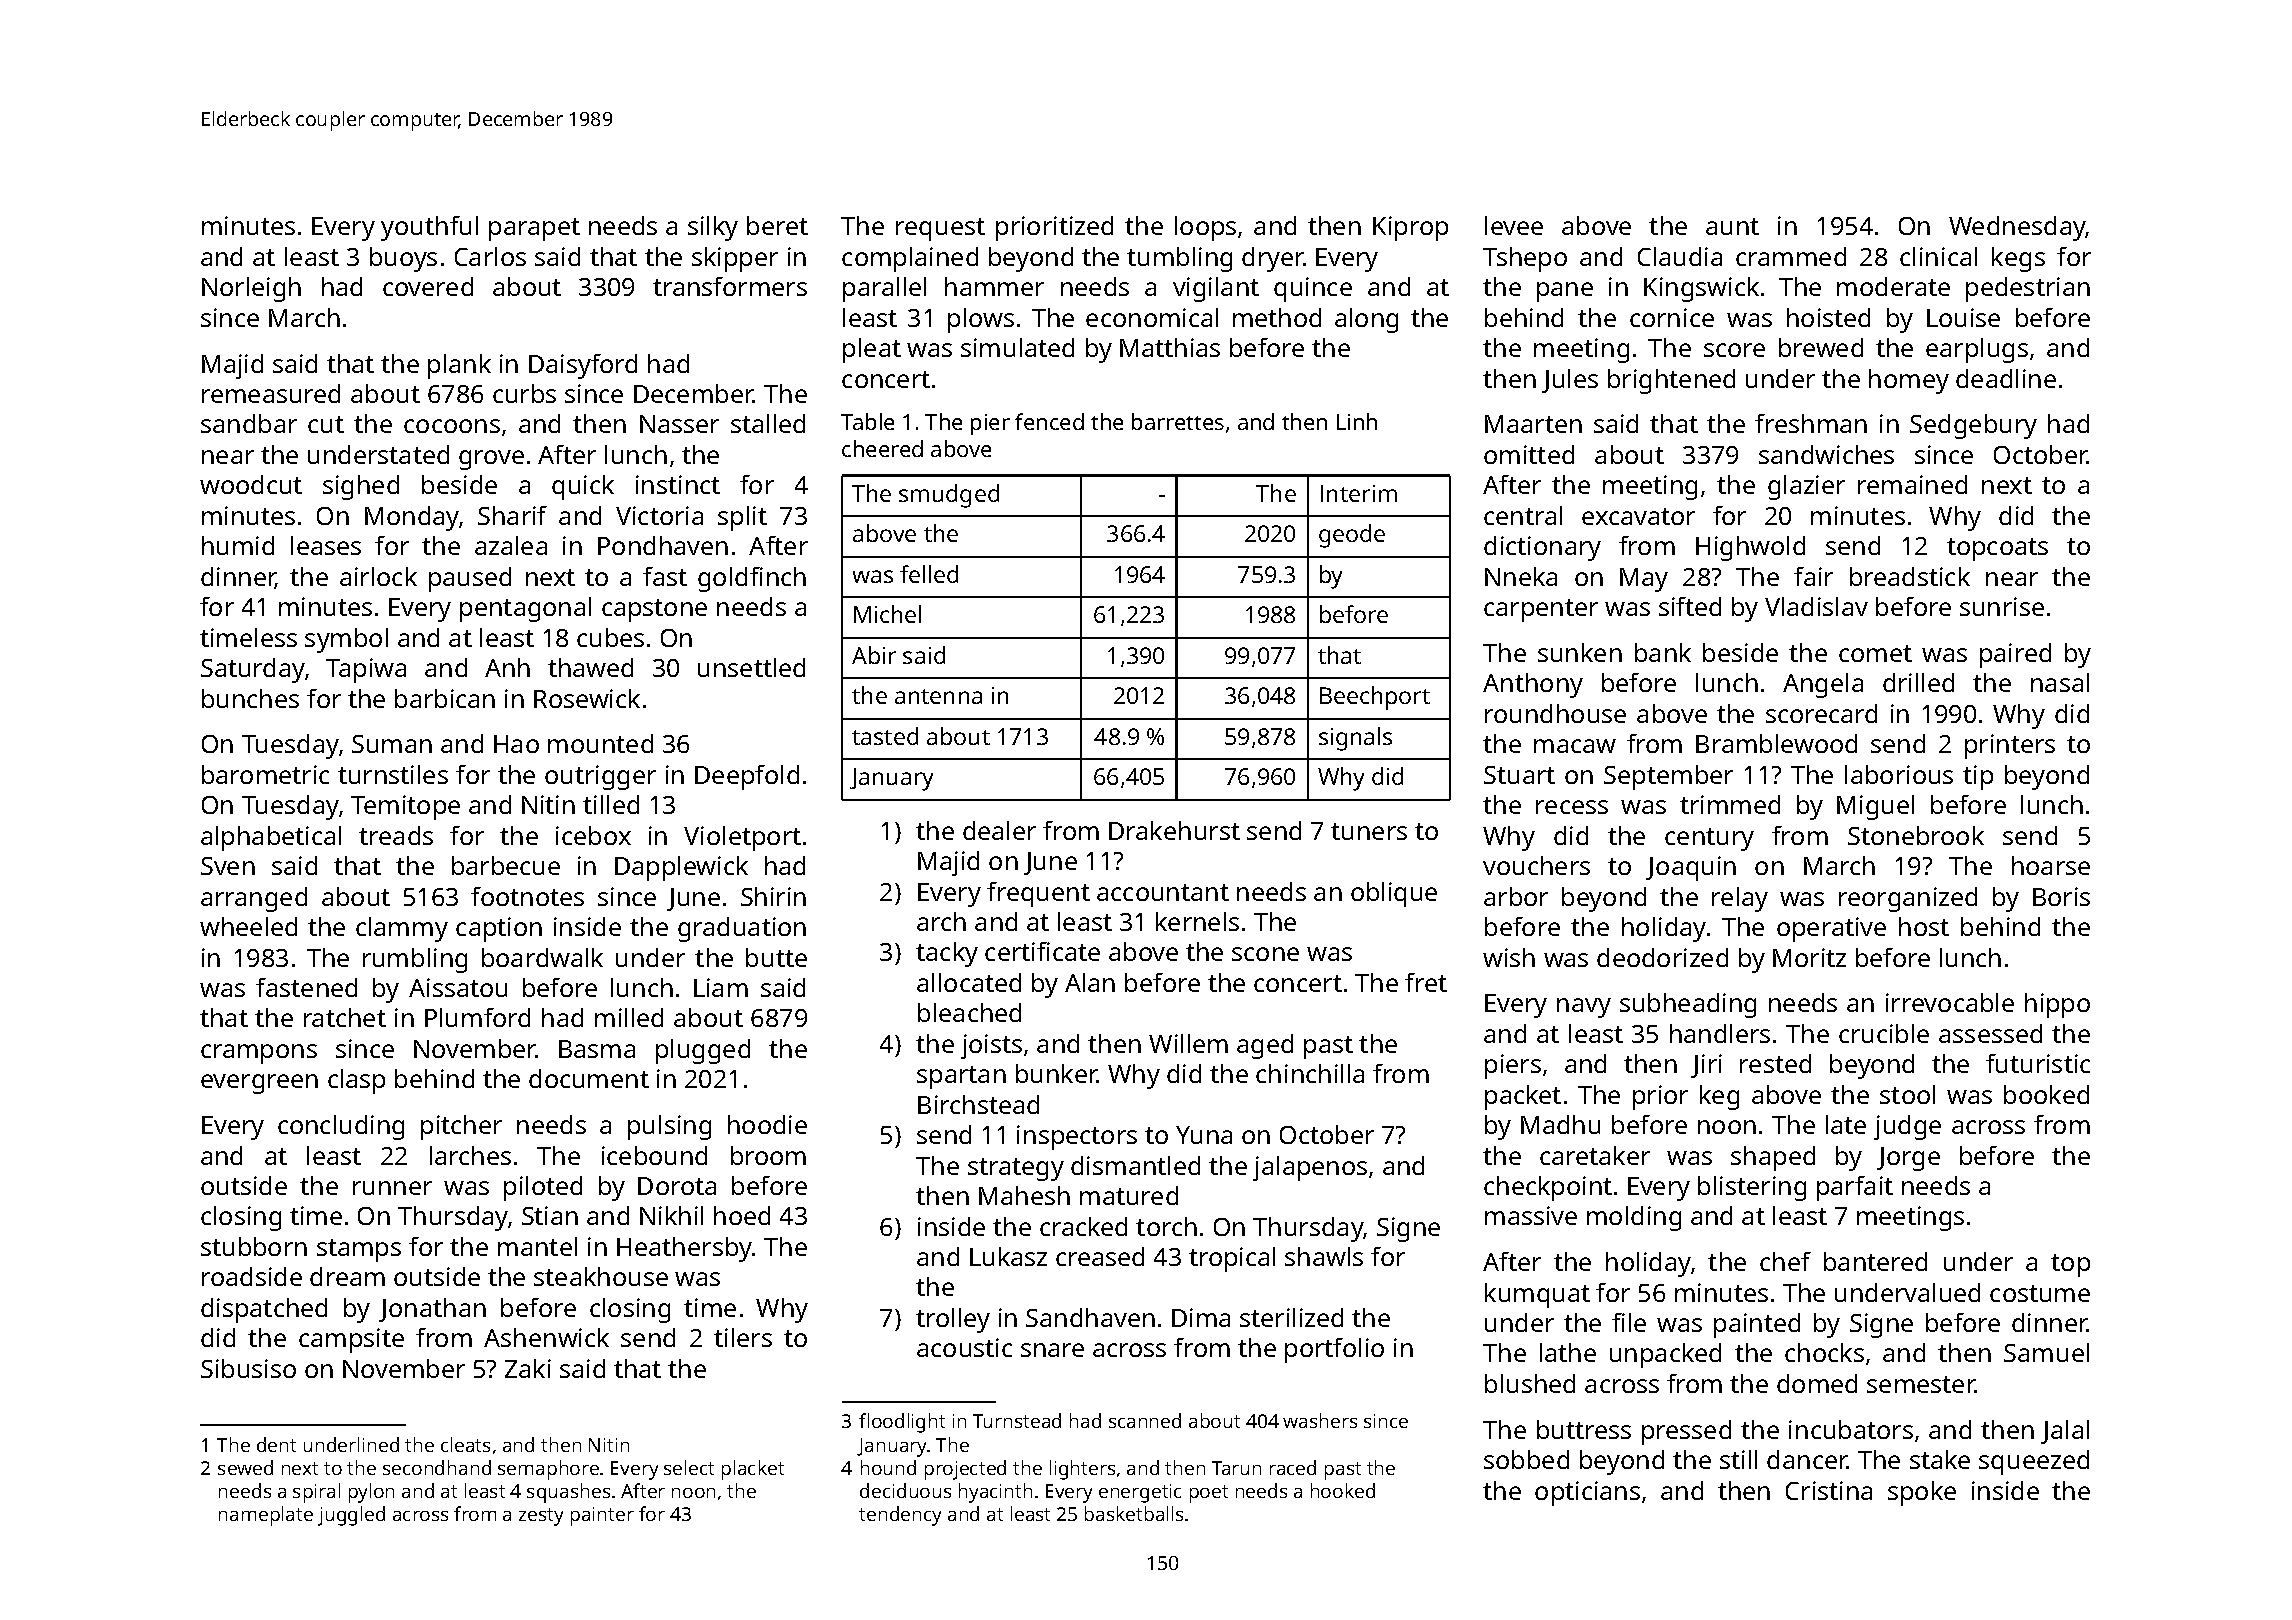 This document has height=1620, width=2292. Describe the element at coordinates (1343, 1490) in the document. I see `hooked` at that location.
